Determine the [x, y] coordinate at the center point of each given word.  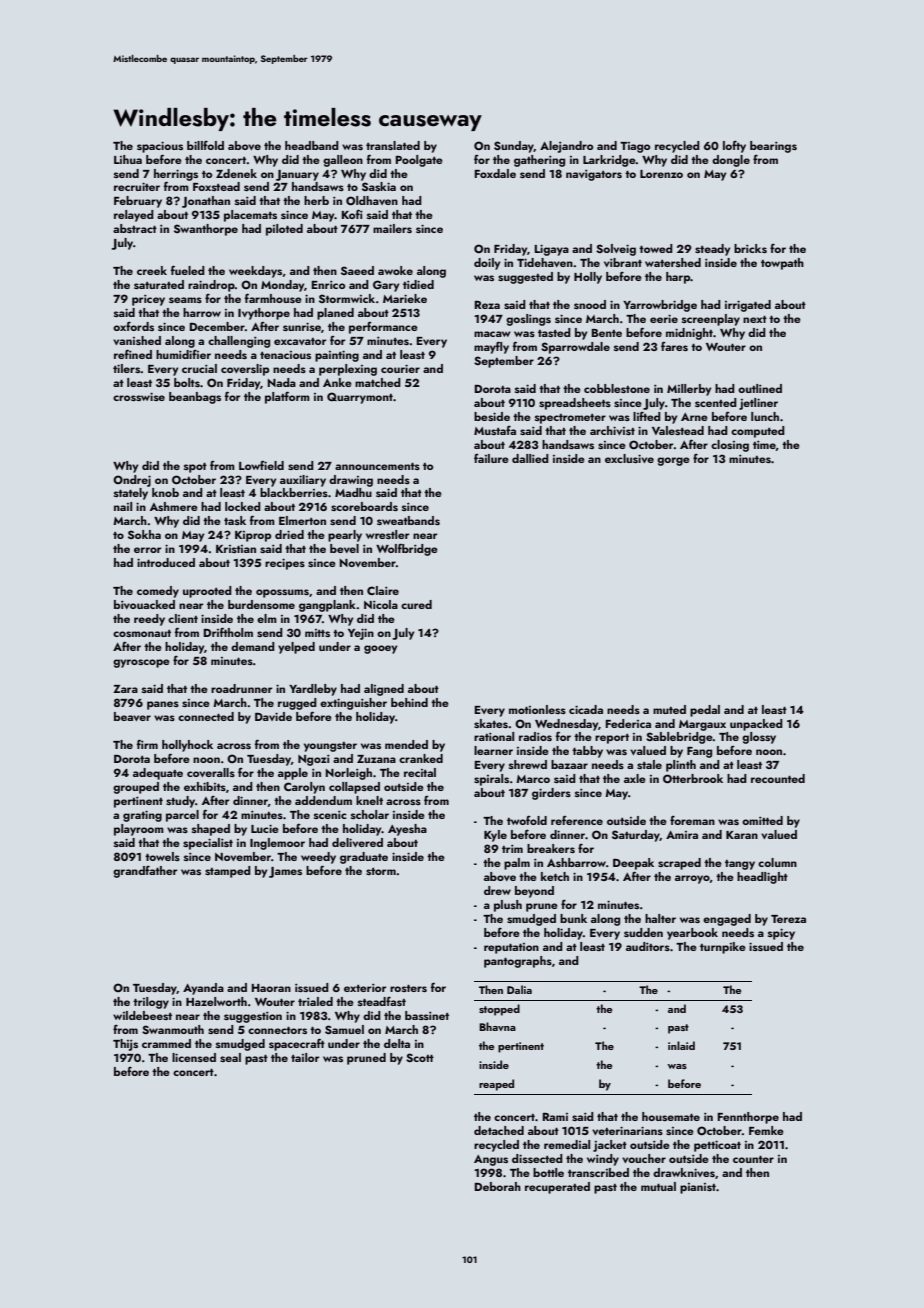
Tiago [635, 147]
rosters [408, 988]
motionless [537, 709]
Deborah [498, 1186]
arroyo [692, 879]
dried [289, 534]
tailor [305, 1057]
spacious [160, 147]
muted [669, 709]
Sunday [514, 147]
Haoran [271, 988]
